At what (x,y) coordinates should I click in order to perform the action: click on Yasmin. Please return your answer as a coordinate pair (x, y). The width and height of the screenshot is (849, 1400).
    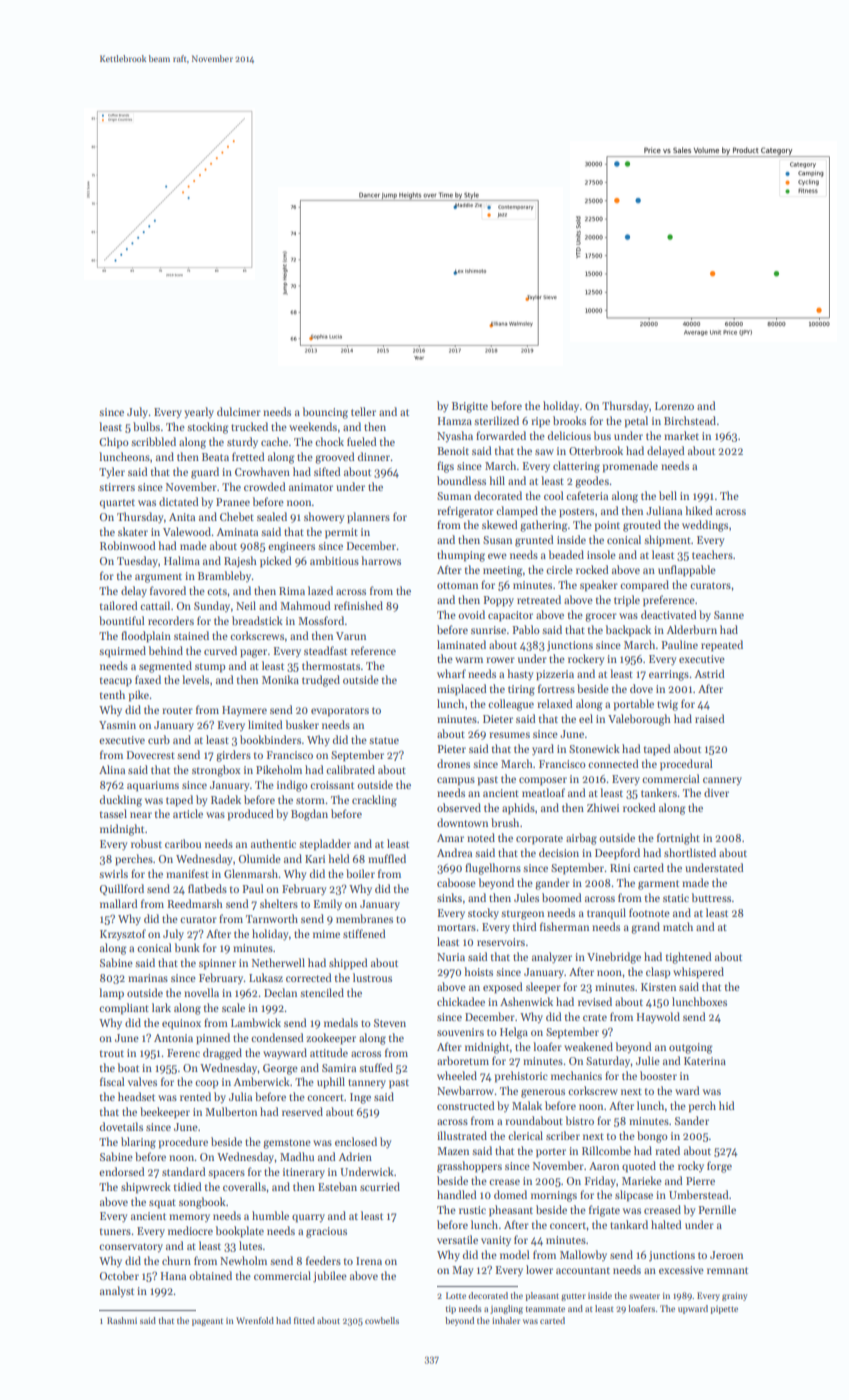
    Looking at the image, I should click on (117, 725).
